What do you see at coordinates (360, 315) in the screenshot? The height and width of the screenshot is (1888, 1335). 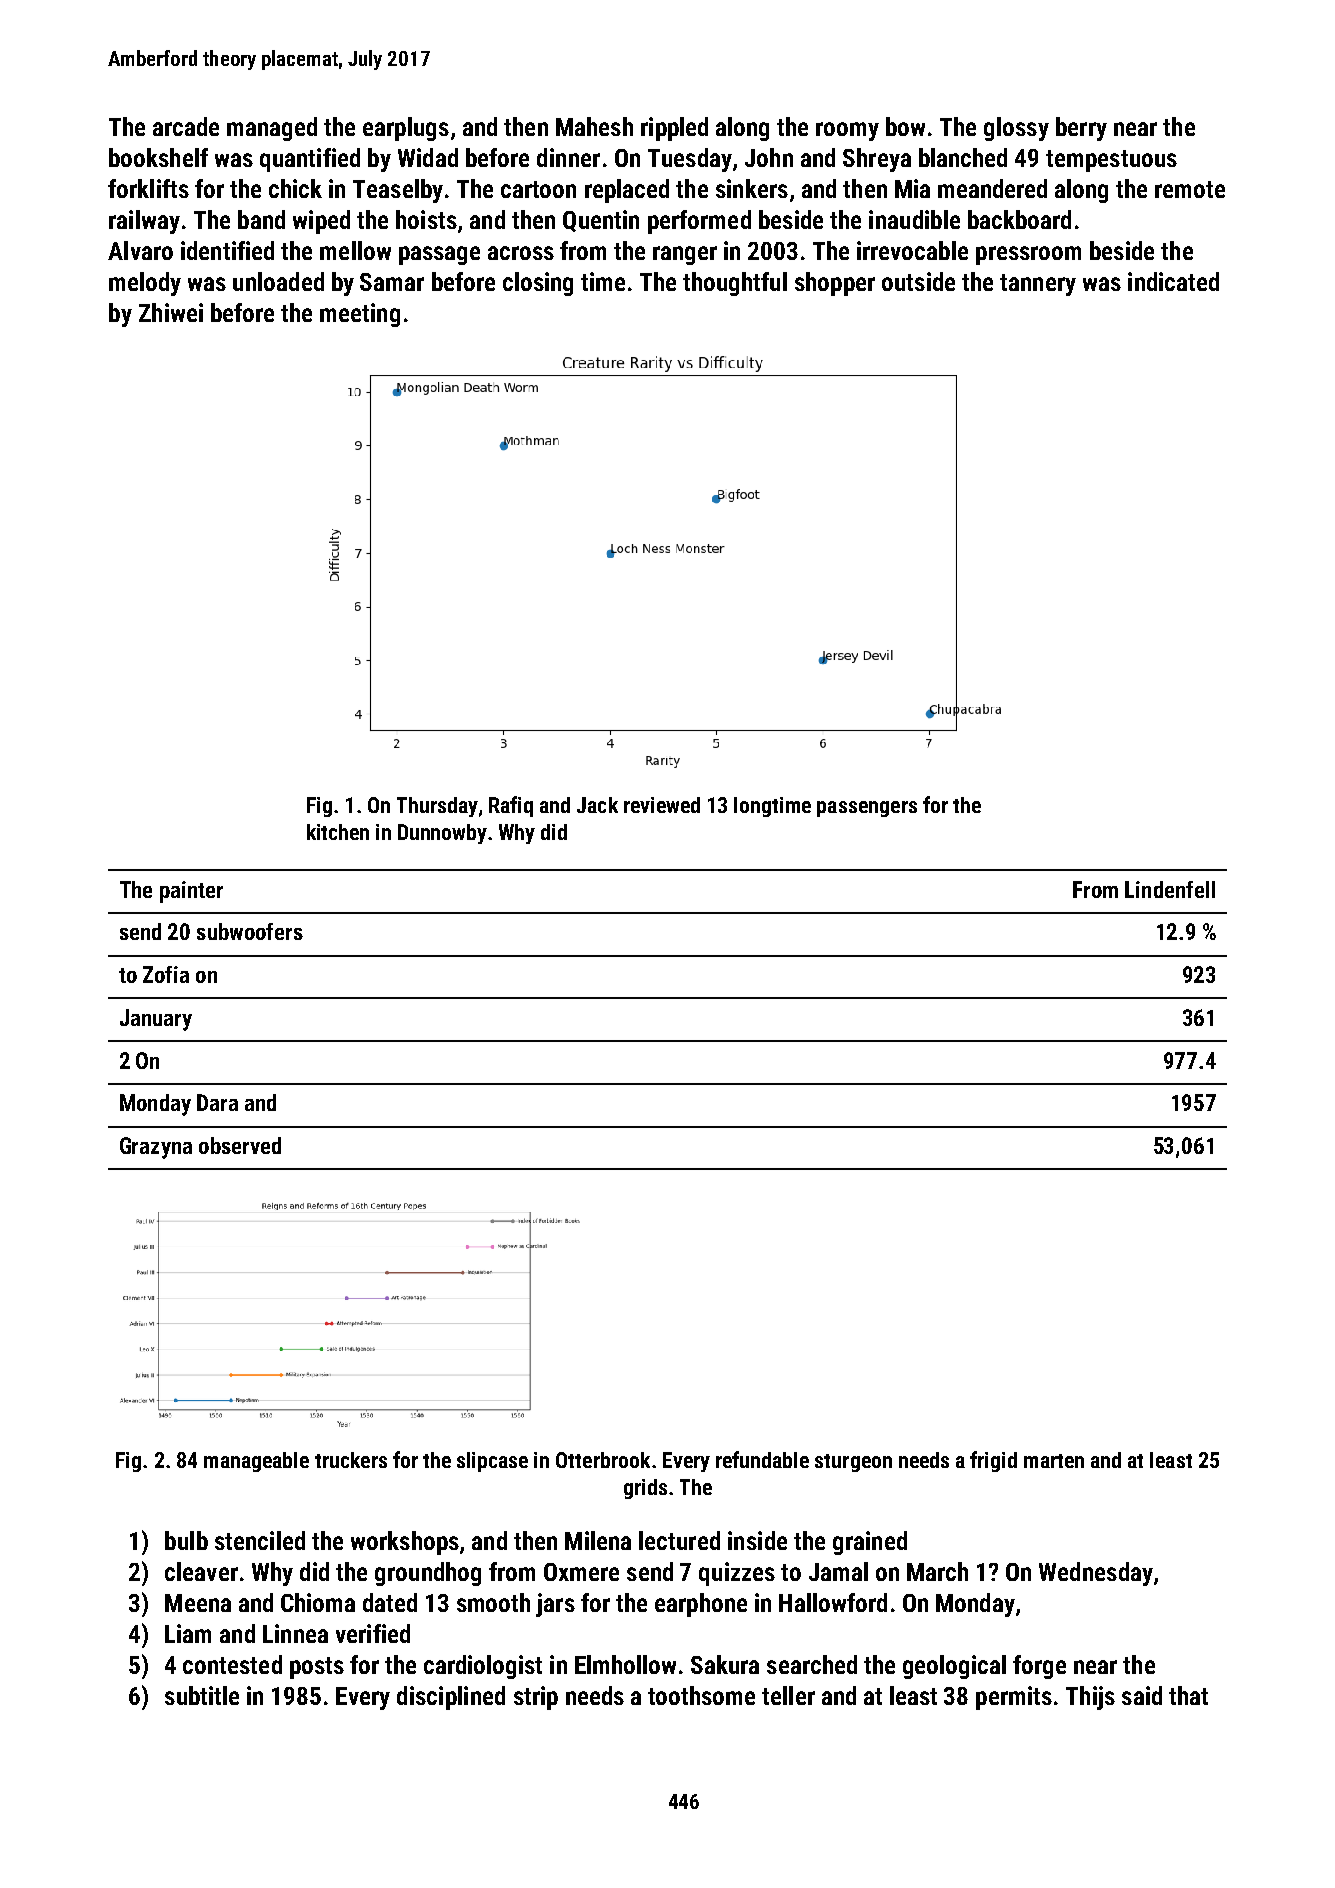 I see `meeting` at bounding box center [360, 315].
